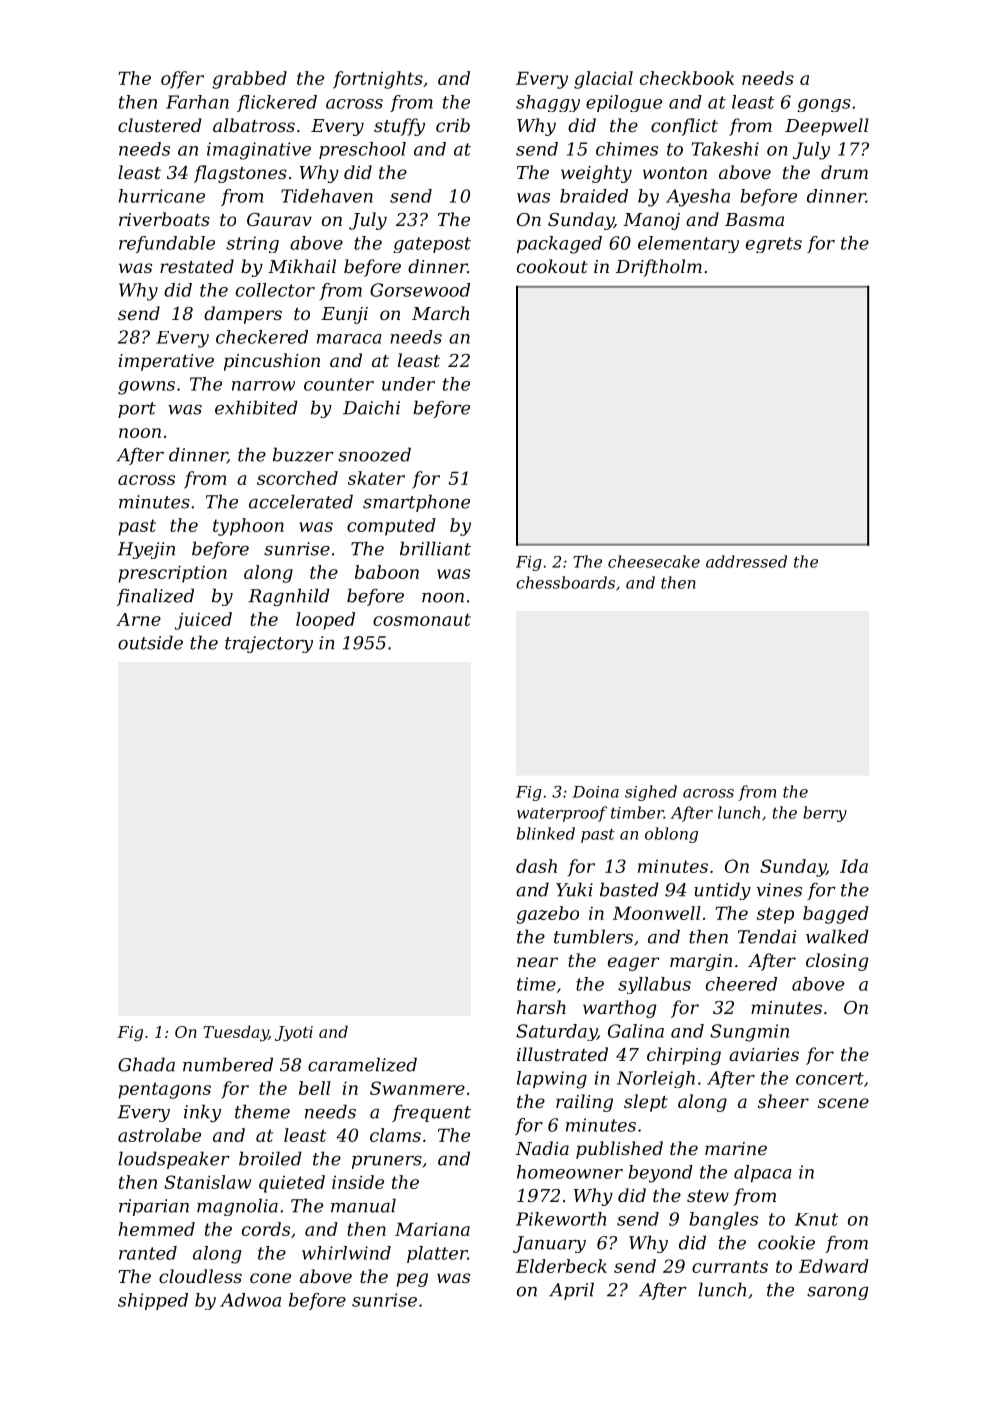 Image resolution: width=987 pixels, height=1403 pixels. Describe the element at coordinates (431, 1113) in the screenshot. I see `frequent` at that location.
